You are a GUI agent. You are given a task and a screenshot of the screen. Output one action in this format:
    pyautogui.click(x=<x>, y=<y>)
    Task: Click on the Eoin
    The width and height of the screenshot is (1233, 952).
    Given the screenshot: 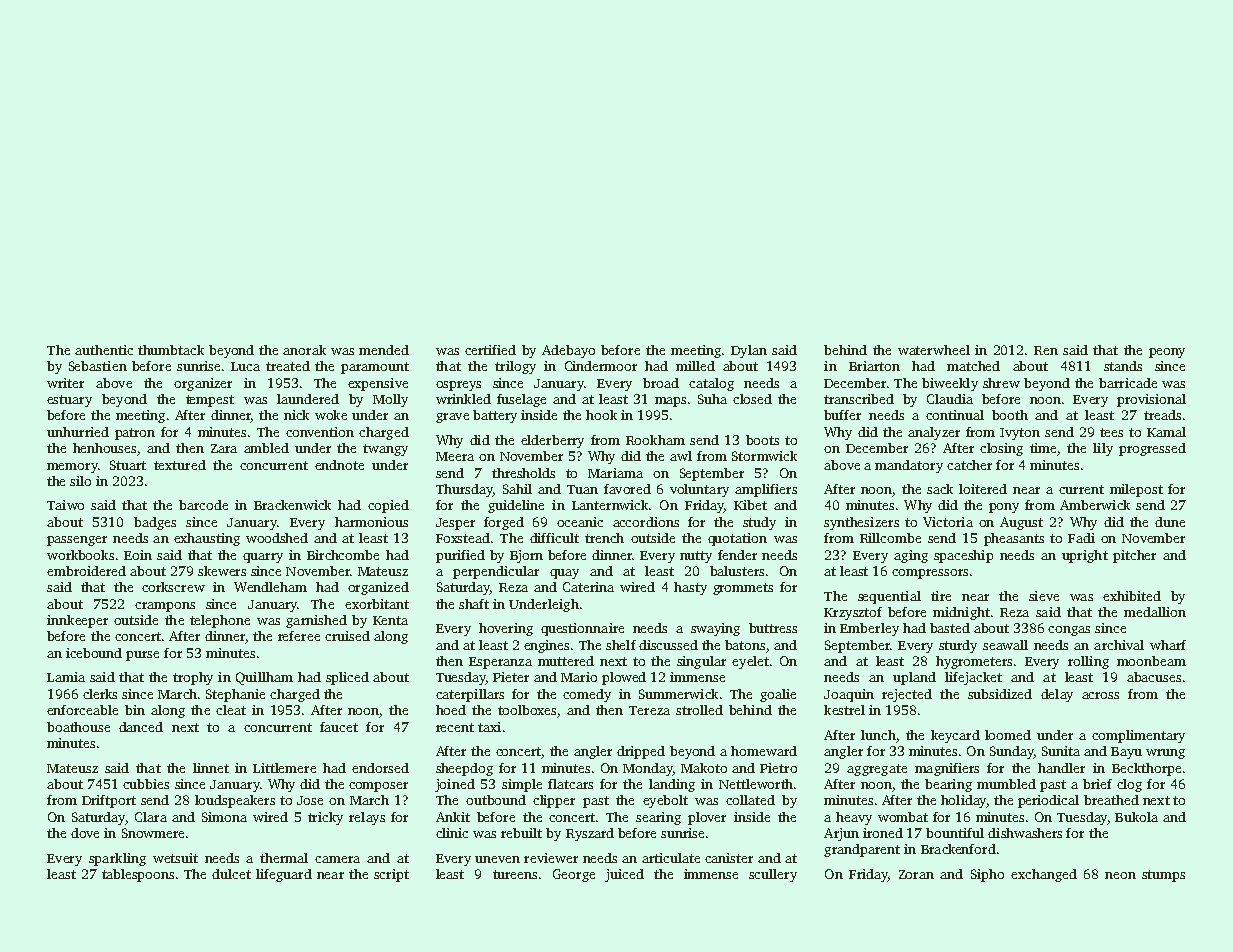 What is the action you would take?
    pyautogui.click(x=138, y=555)
